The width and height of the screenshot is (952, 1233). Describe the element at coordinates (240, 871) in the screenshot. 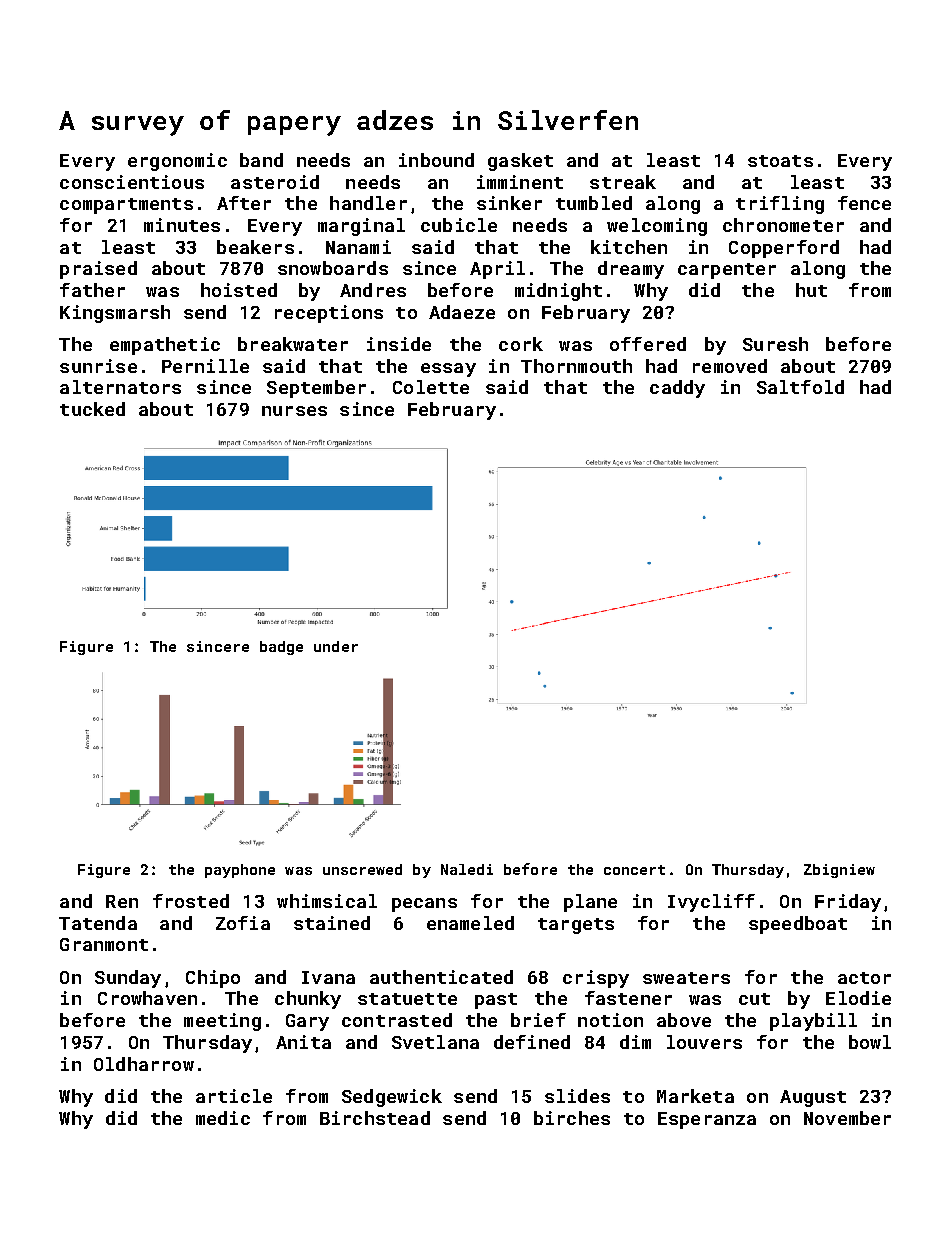

I see `payphone` at that location.
